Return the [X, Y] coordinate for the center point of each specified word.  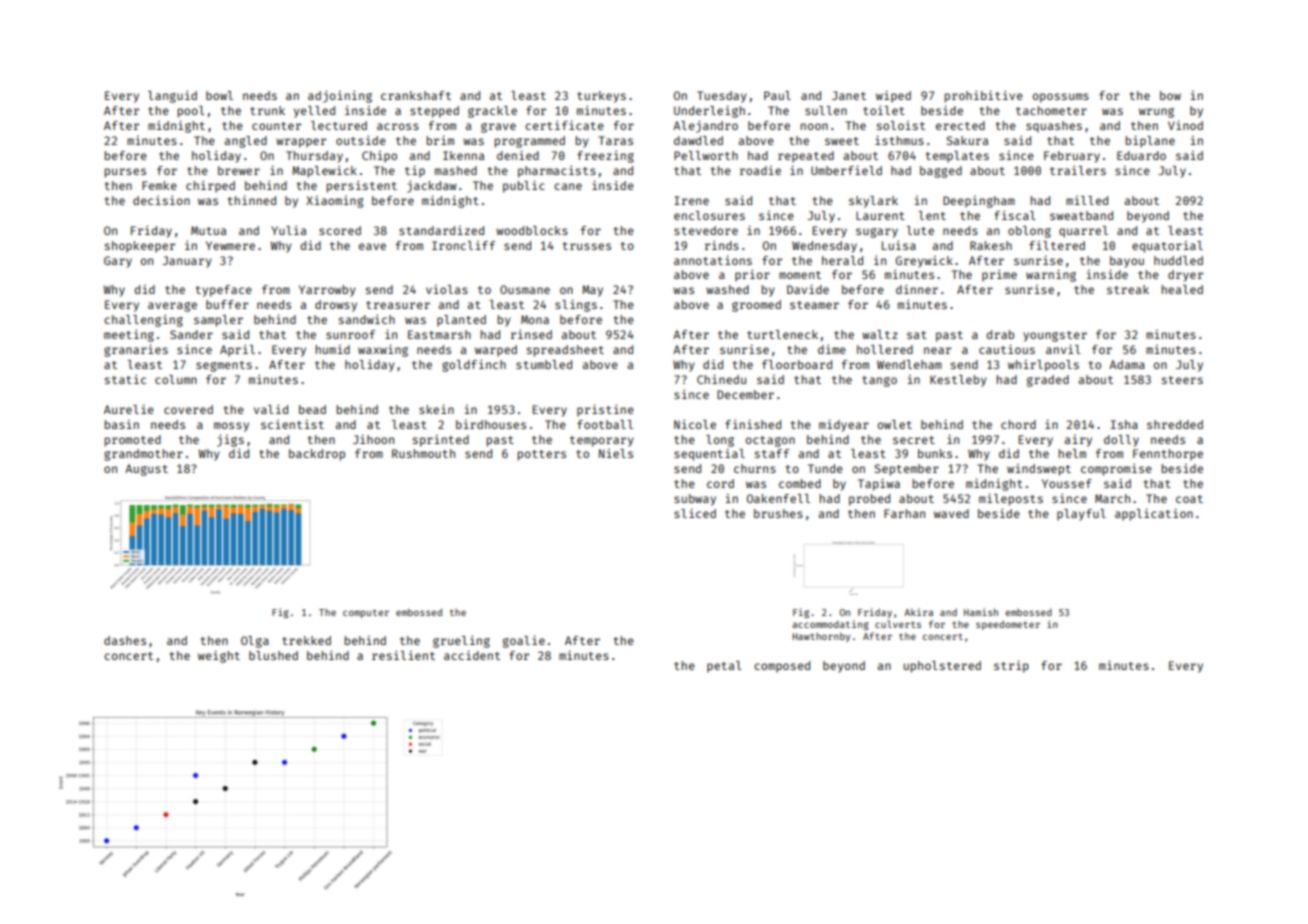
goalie [524, 641]
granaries [136, 350]
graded [1048, 381]
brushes [778, 513]
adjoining [340, 96]
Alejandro [705, 126]
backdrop [317, 455]
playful [1081, 515]
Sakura [967, 140]
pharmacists [557, 171]
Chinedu [721, 379]
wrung [1156, 113]
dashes [125, 640]
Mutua [208, 230]
